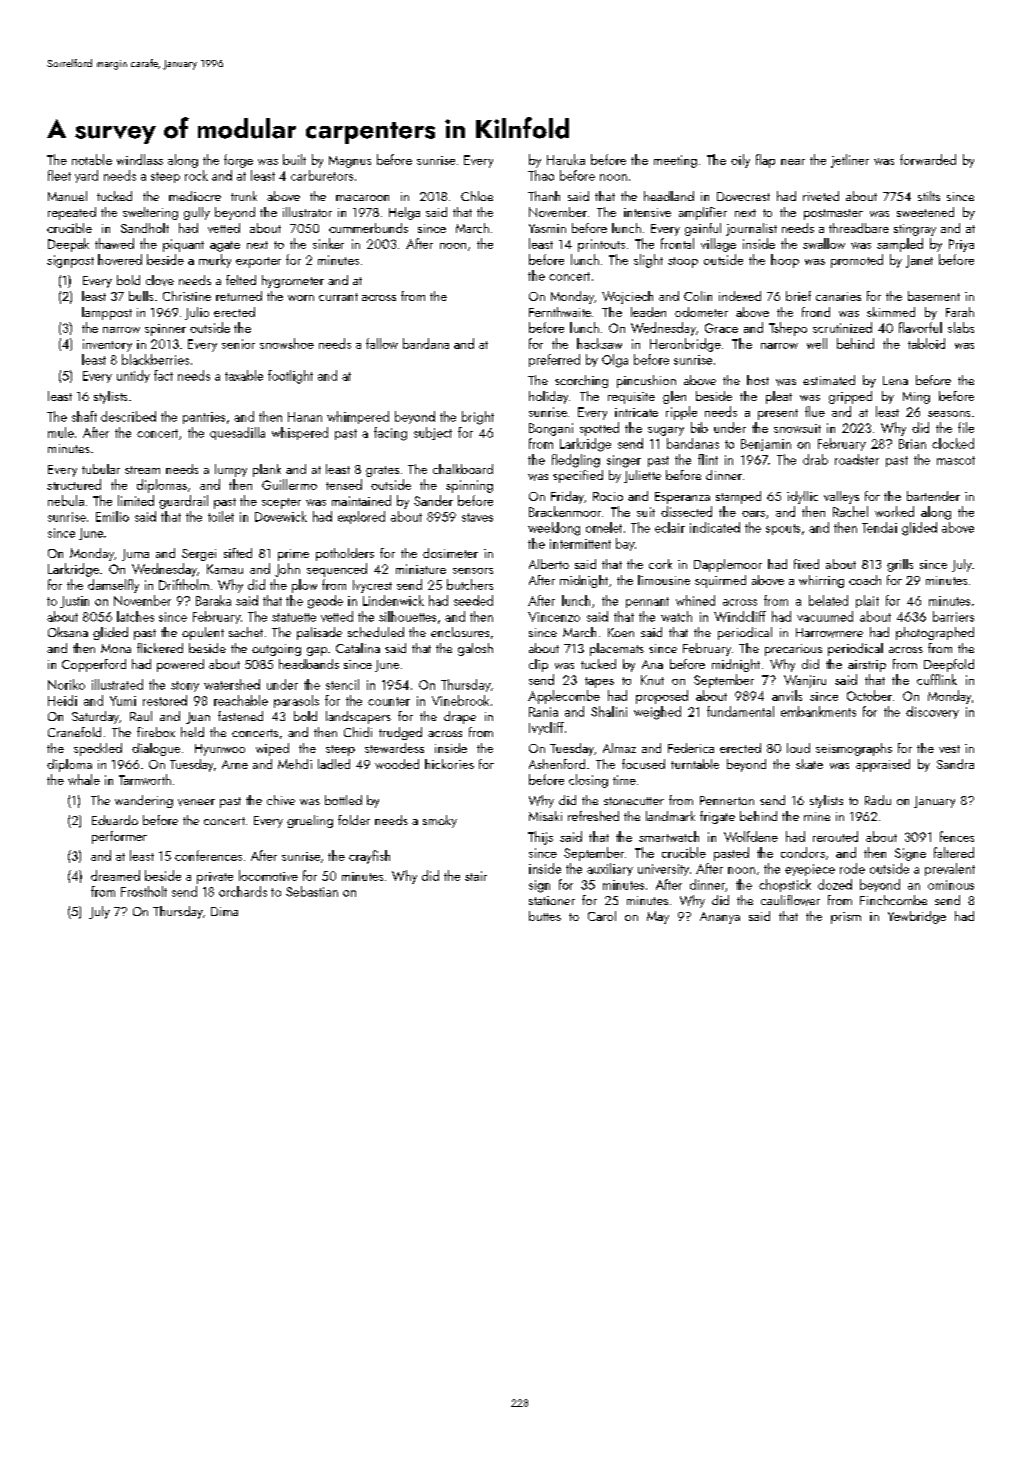 The image size is (1022, 1480). I want to click on untidy, so click(133, 376).
